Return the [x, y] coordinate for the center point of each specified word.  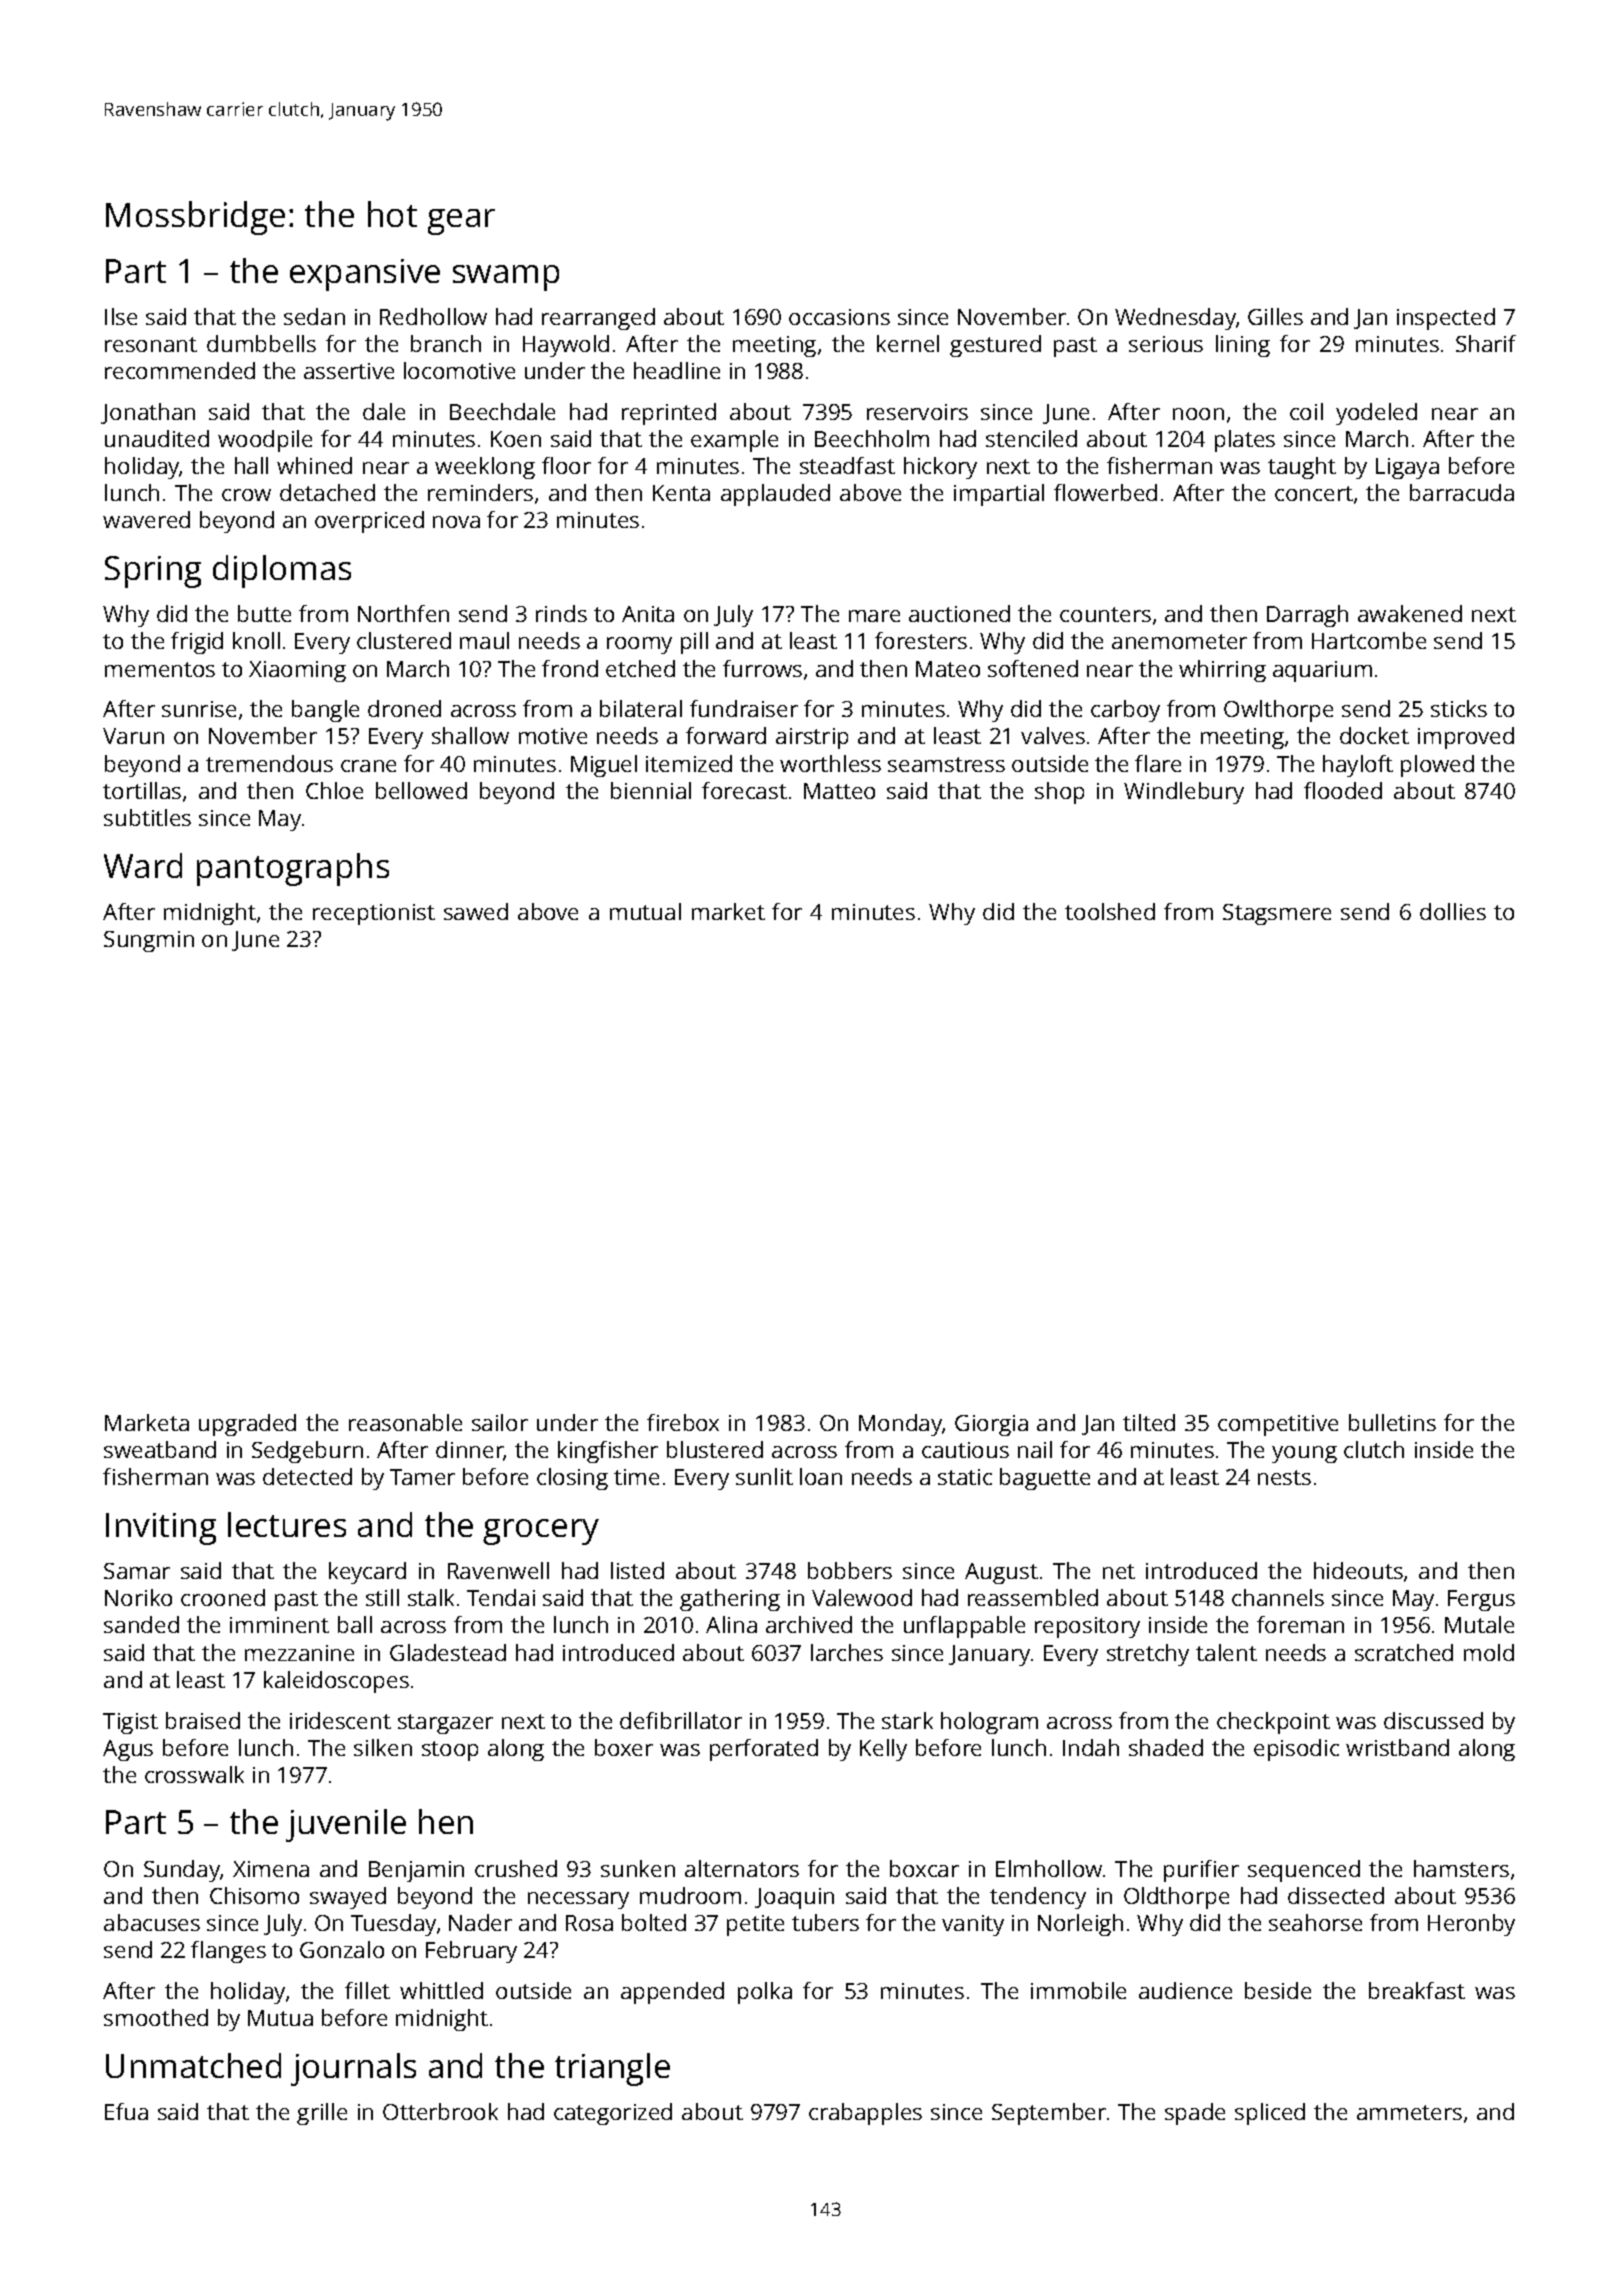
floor [566, 465]
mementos [160, 669]
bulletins [1392, 1422]
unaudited [157, 438]
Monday [901, 1425]
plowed [1437, 766]
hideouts [1358, 1570]
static [965, 1477]
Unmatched [193, 2065]
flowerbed [1105, 492]
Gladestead [448, 1652]
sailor [500, 1422]
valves [1053, 735]
